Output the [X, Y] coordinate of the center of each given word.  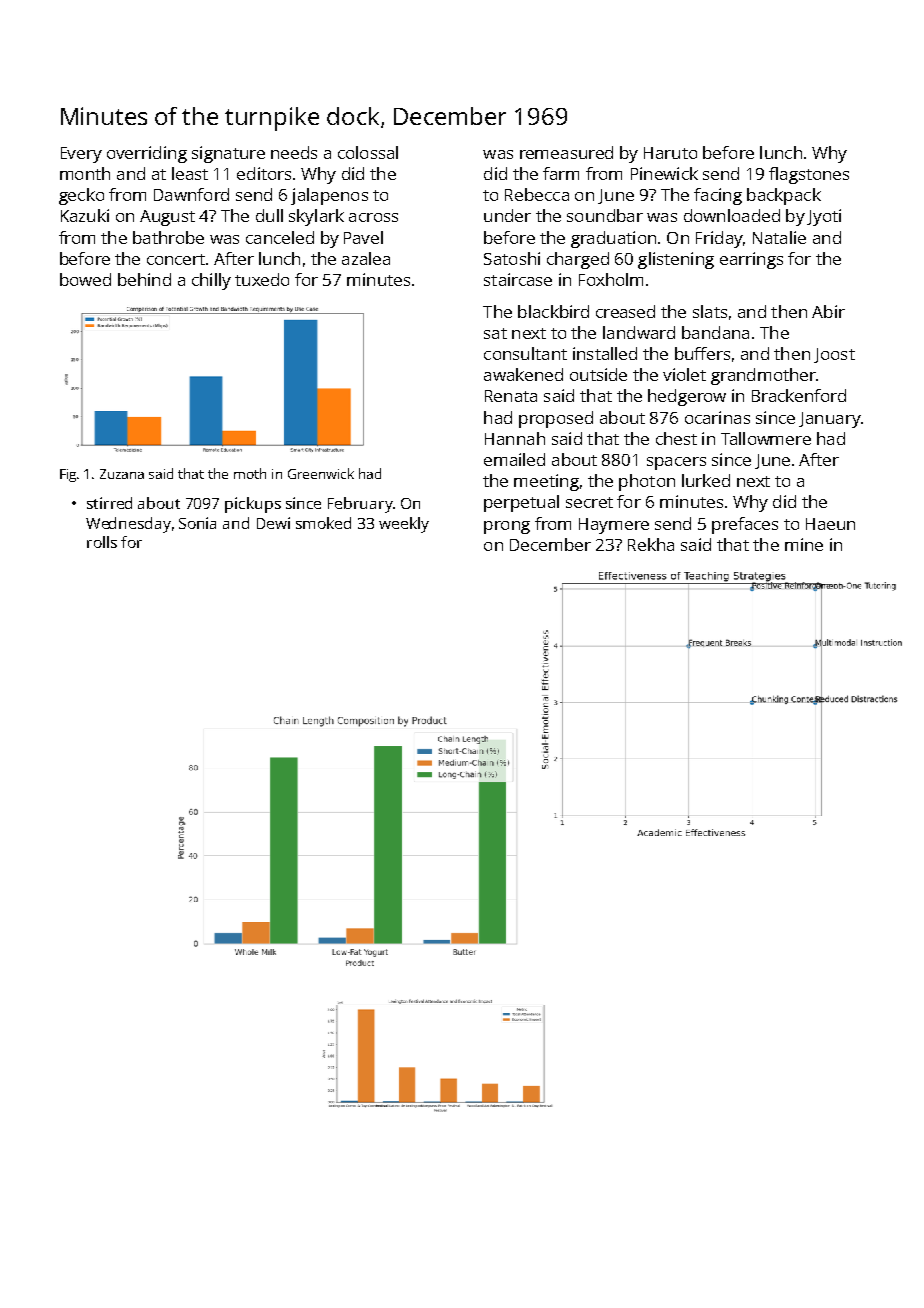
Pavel [363, 237]
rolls [102, 542]
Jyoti [824, 217]
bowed [85, 279]
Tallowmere [766, 438]
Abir [828, 311]
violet [684, 374]
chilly [211, 281]
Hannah [515, 438]
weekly [404, 525]
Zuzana [122, 474]
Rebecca [537, 194]
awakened [523, 374]
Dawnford [191, 194]
